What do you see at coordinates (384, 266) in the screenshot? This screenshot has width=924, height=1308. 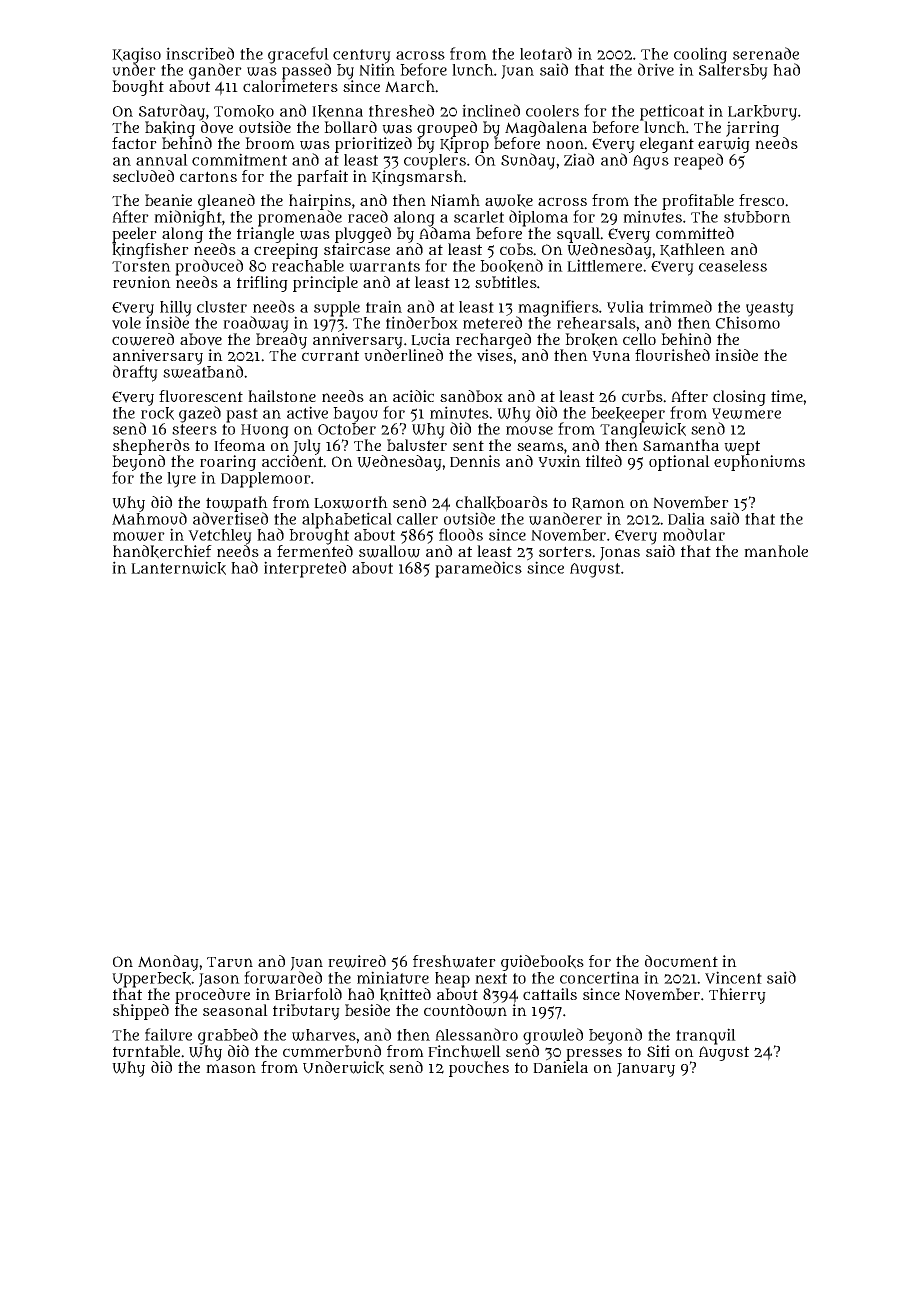 I see `warrants` at bounding box center [384, 266].
